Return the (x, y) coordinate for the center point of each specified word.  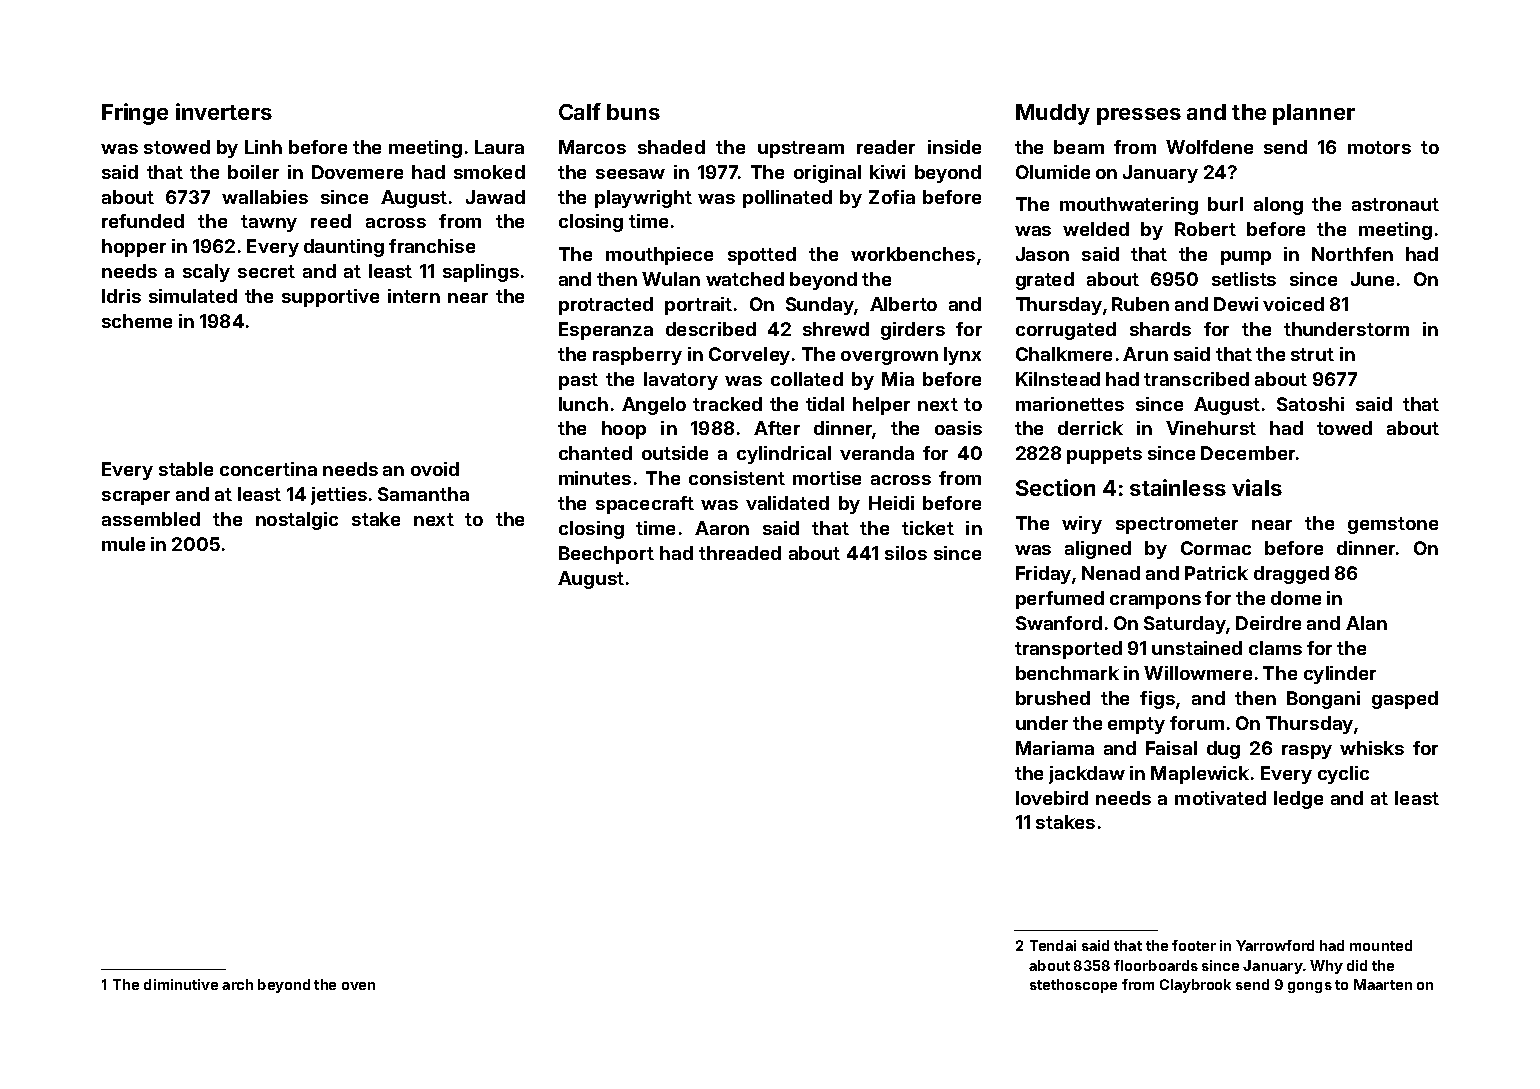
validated (787, 503)
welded (1096, 229)
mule (123, 544)
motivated (1220, 798)
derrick (1090, 428)
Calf (580, 111)
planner (1314, 114)
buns (633, 112)
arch (237, 984)
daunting (344, 248)
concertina (268, 469)
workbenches (913, 254)
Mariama (1055, 748)
